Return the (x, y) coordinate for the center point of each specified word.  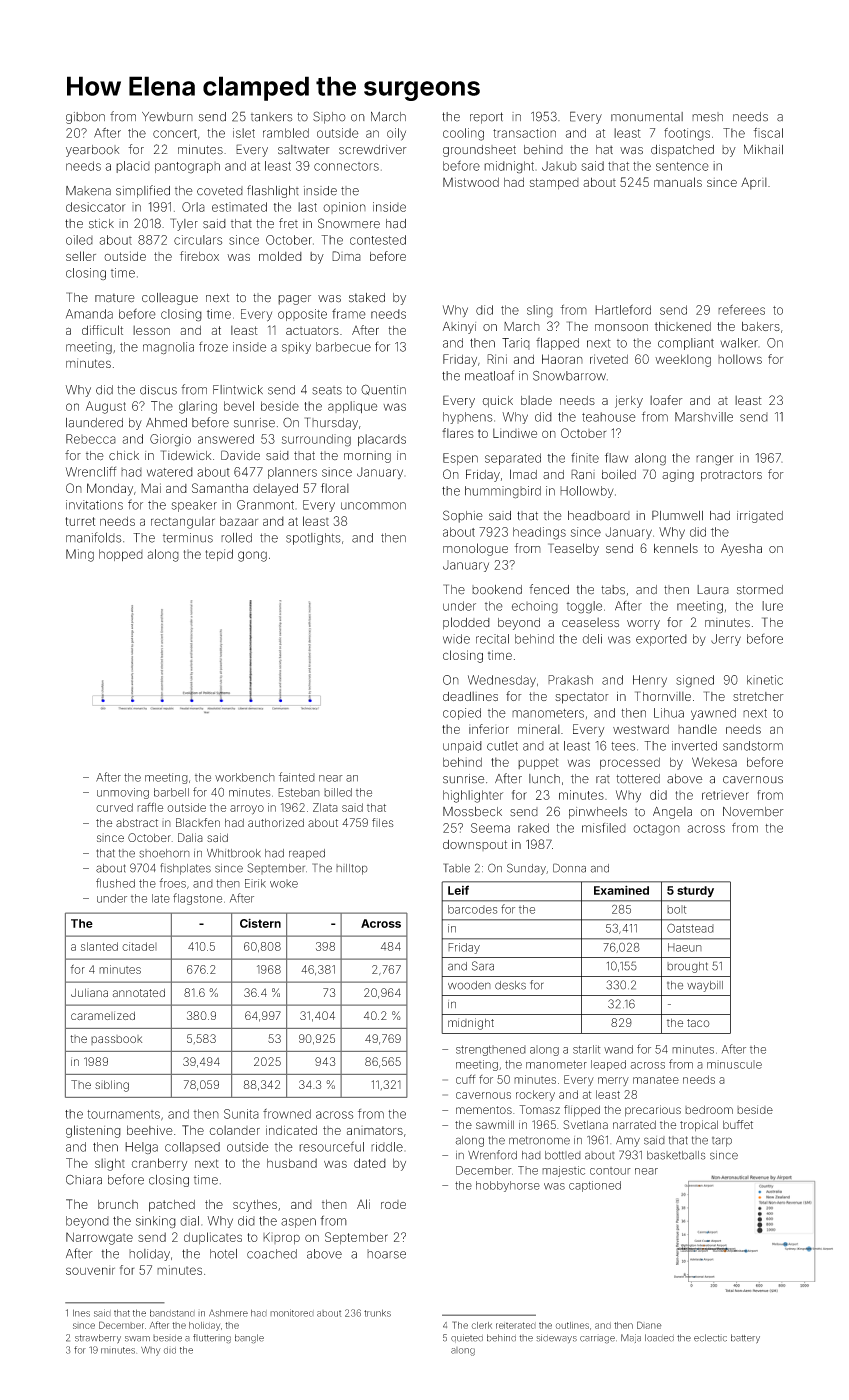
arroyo (247, 810)
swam (137, 1339)
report (486, 118)
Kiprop (281, 1238)
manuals (678, 182)
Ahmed (166, 423)
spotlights (313, 539)
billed (338, 792)
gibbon (85, 118)
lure (772, 606)
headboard (599, 516)
